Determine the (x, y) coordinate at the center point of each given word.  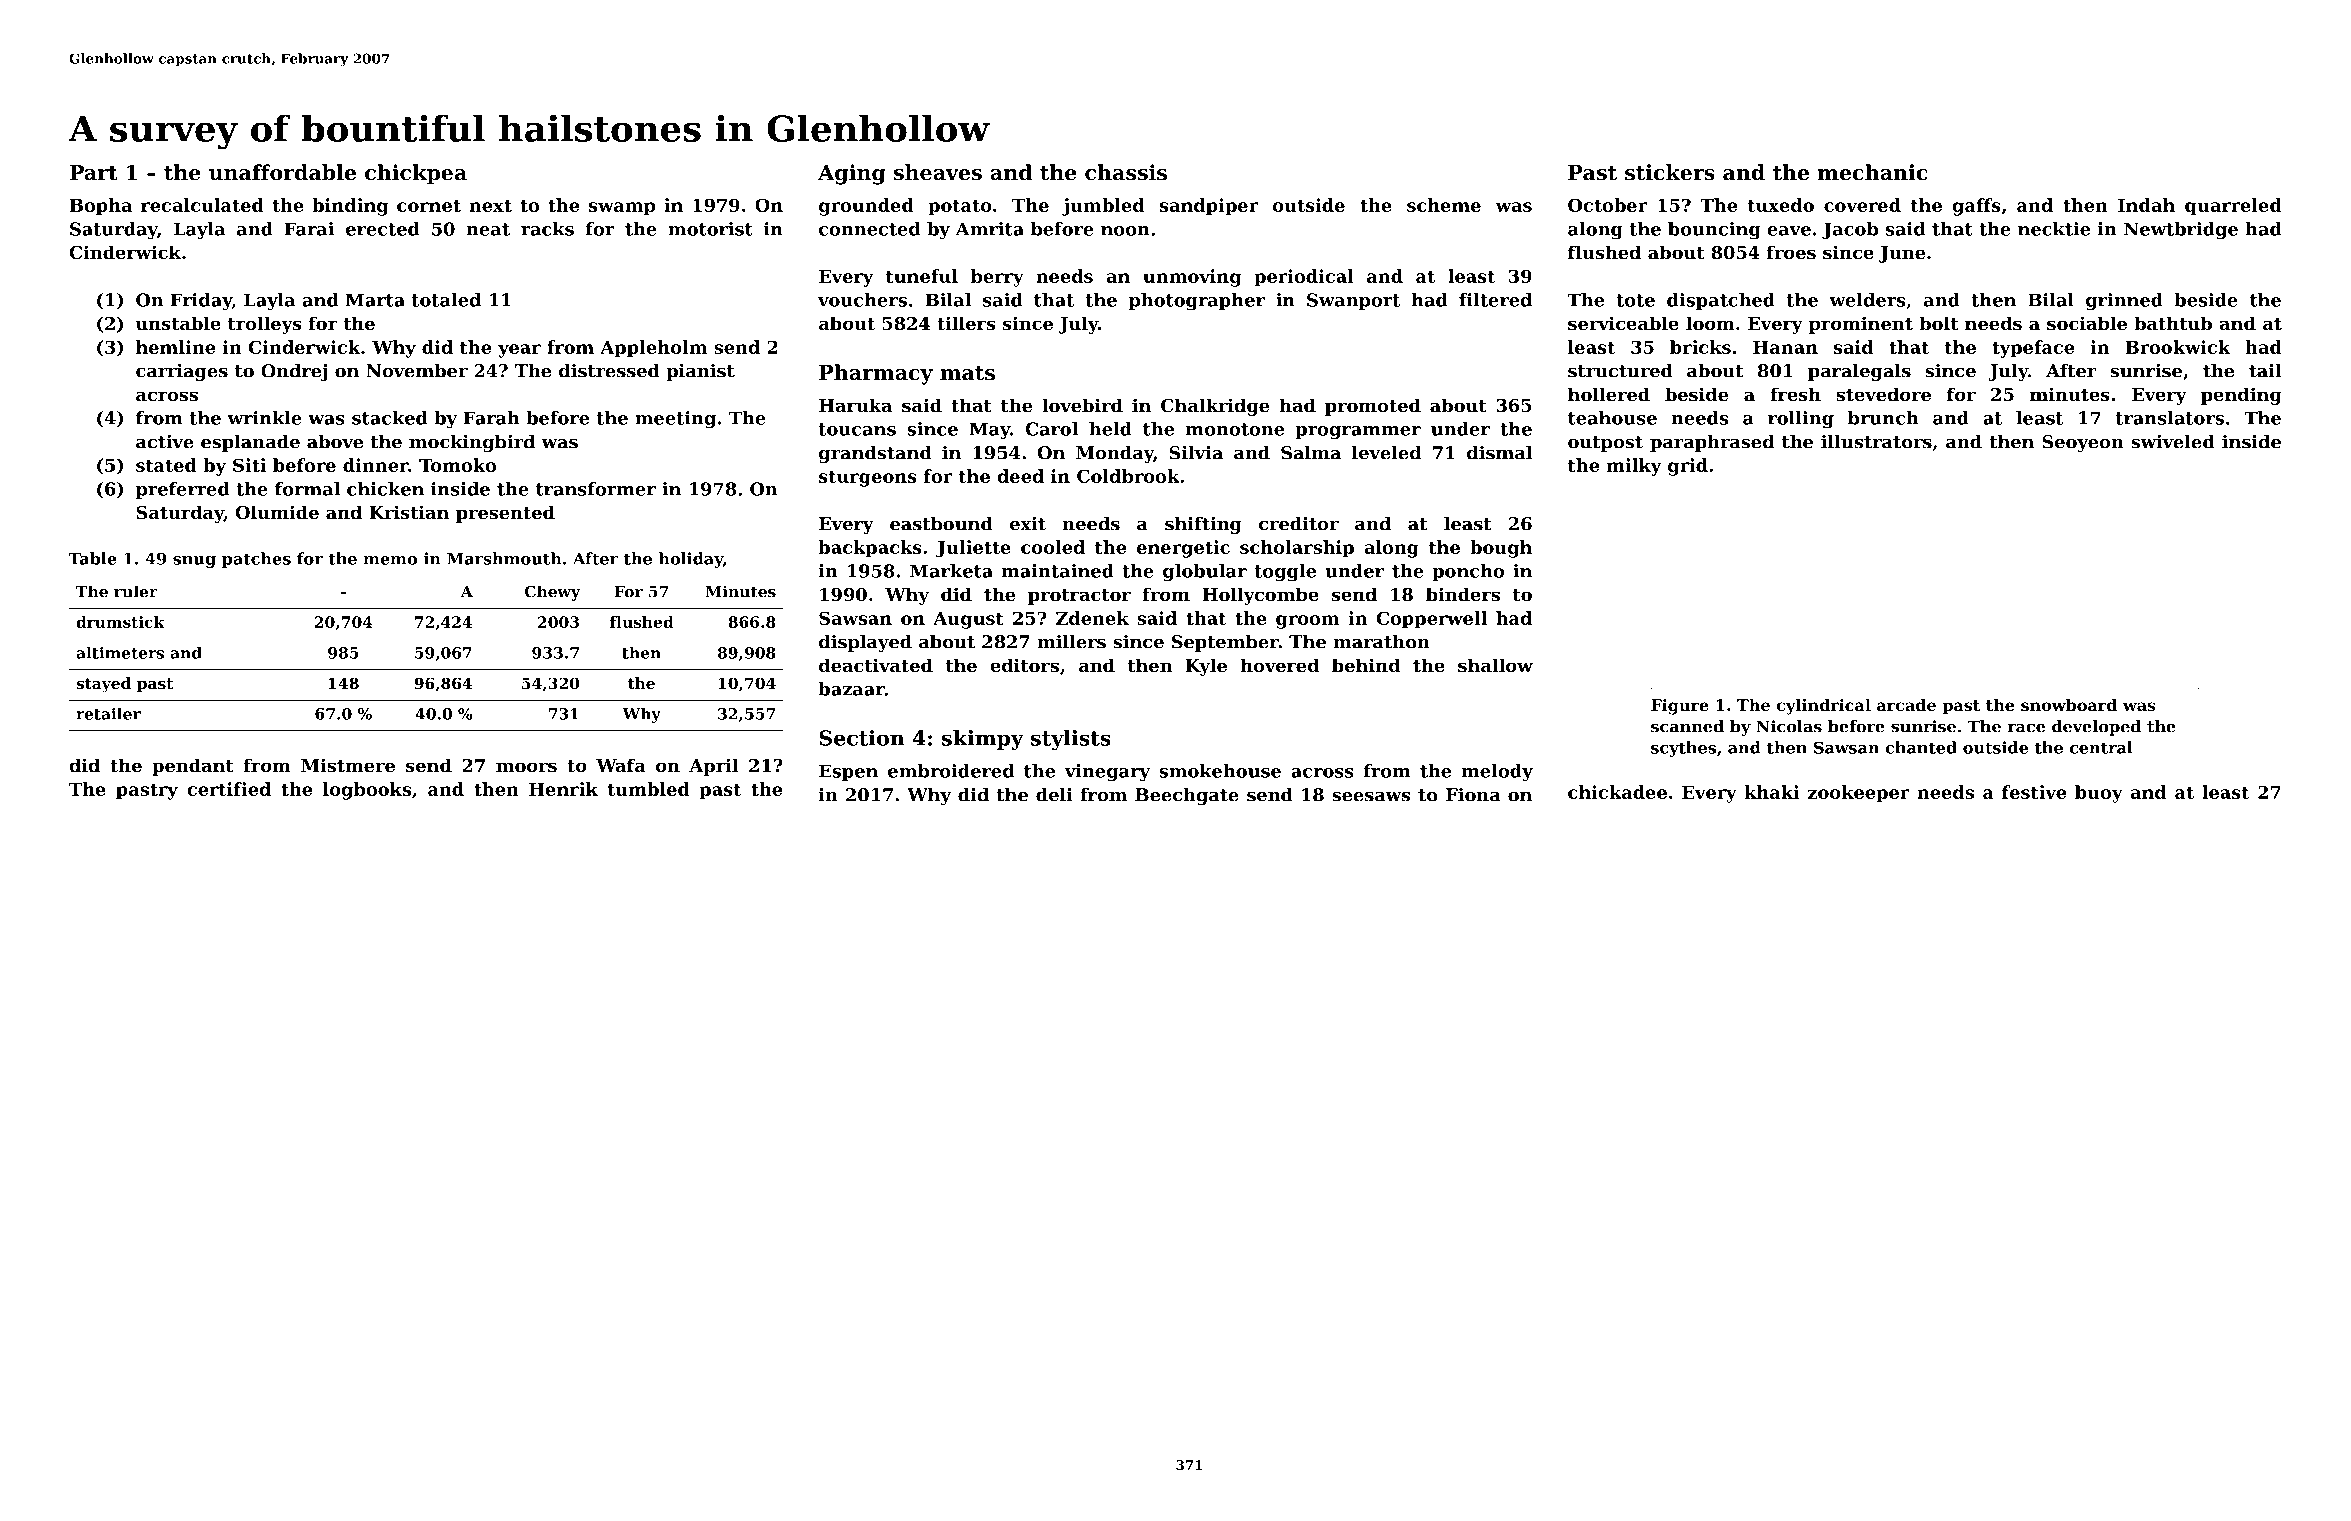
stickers (1670, 172)
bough (1501, 549)
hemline (175, 347)
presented (505, 514)
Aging (852, 174)
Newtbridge (2181, 231)
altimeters (120, 653)
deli (1054, 795)
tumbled (648, 789)
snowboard (2069, 705)
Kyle (1206, 667)
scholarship (1297, 549)
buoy (2099, 794)
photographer (1197, 302)
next (490, 205)
